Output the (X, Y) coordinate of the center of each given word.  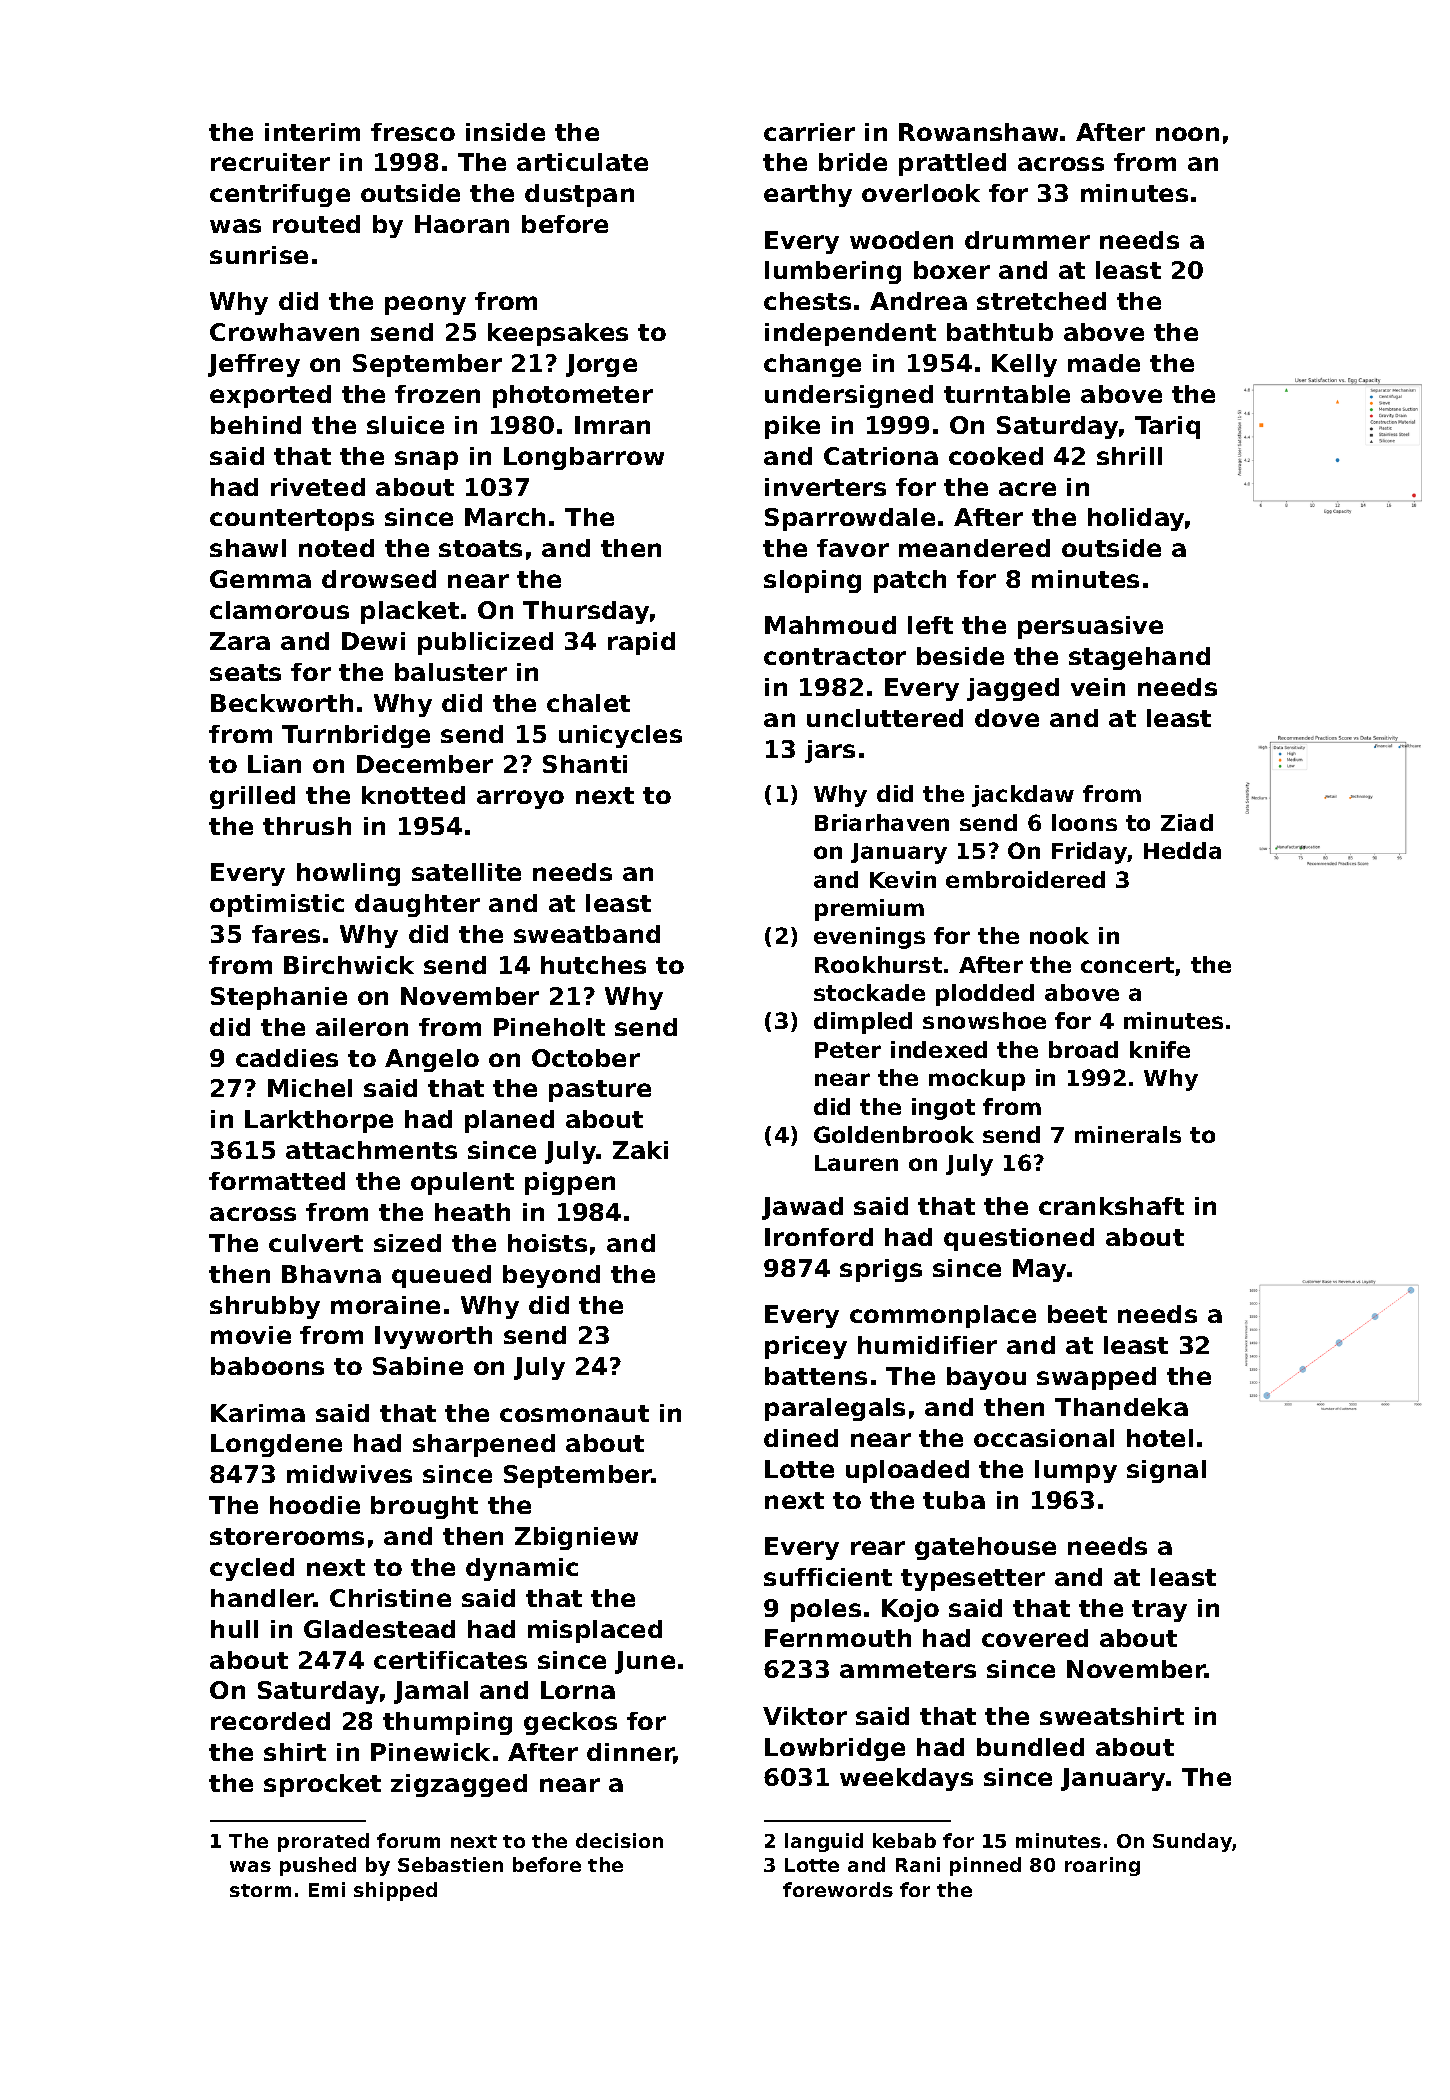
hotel (1160, 1438)
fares (286, 934)
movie (251, 1335)
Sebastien (450, 1864)
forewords (838, 1889)
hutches (593, 965)
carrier (809, 132)
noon (1187, 134)
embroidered (1025, 879)
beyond (551, 1276)
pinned (985, 1866)
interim (312, 132)
